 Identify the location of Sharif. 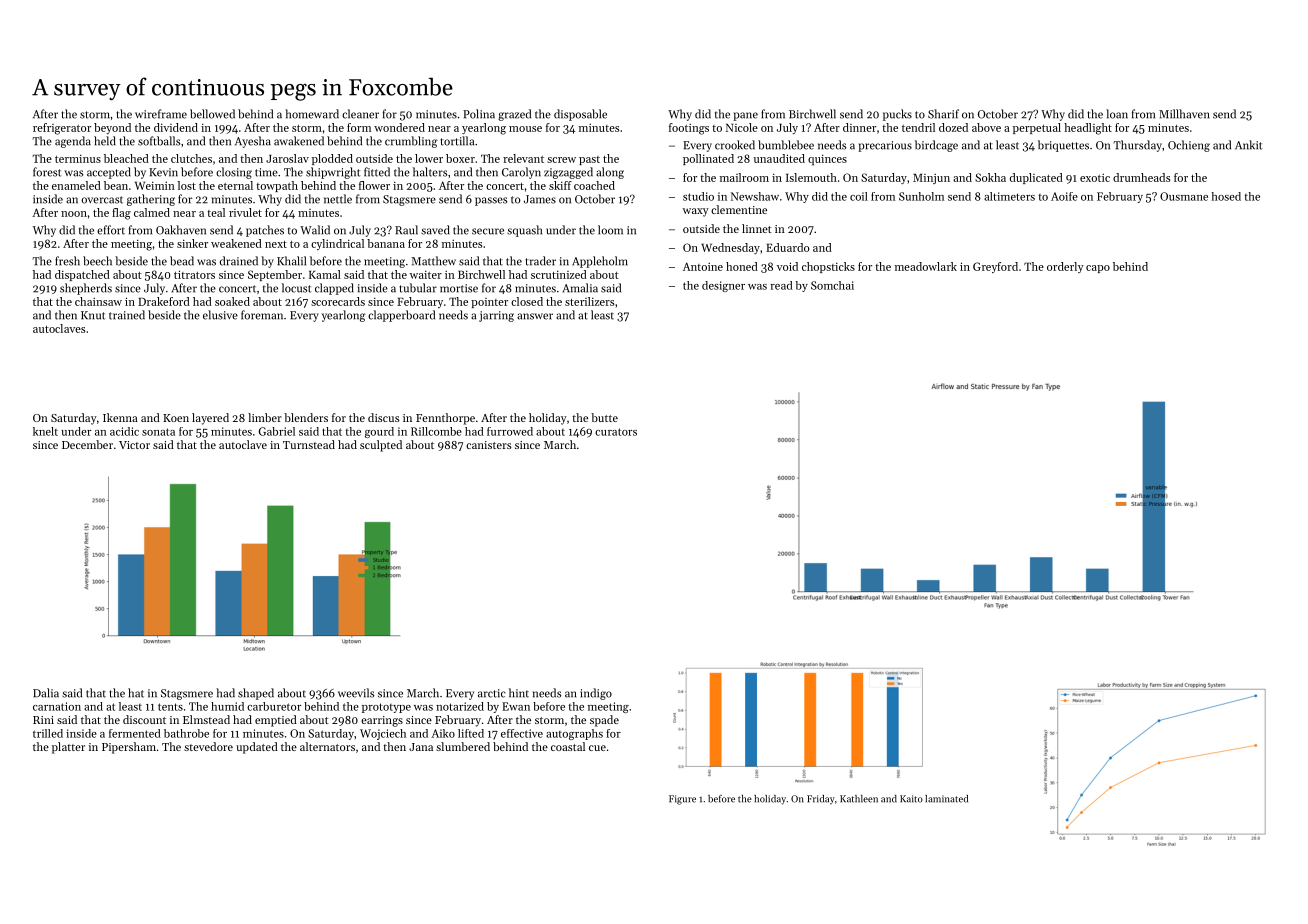
(943, 114).
